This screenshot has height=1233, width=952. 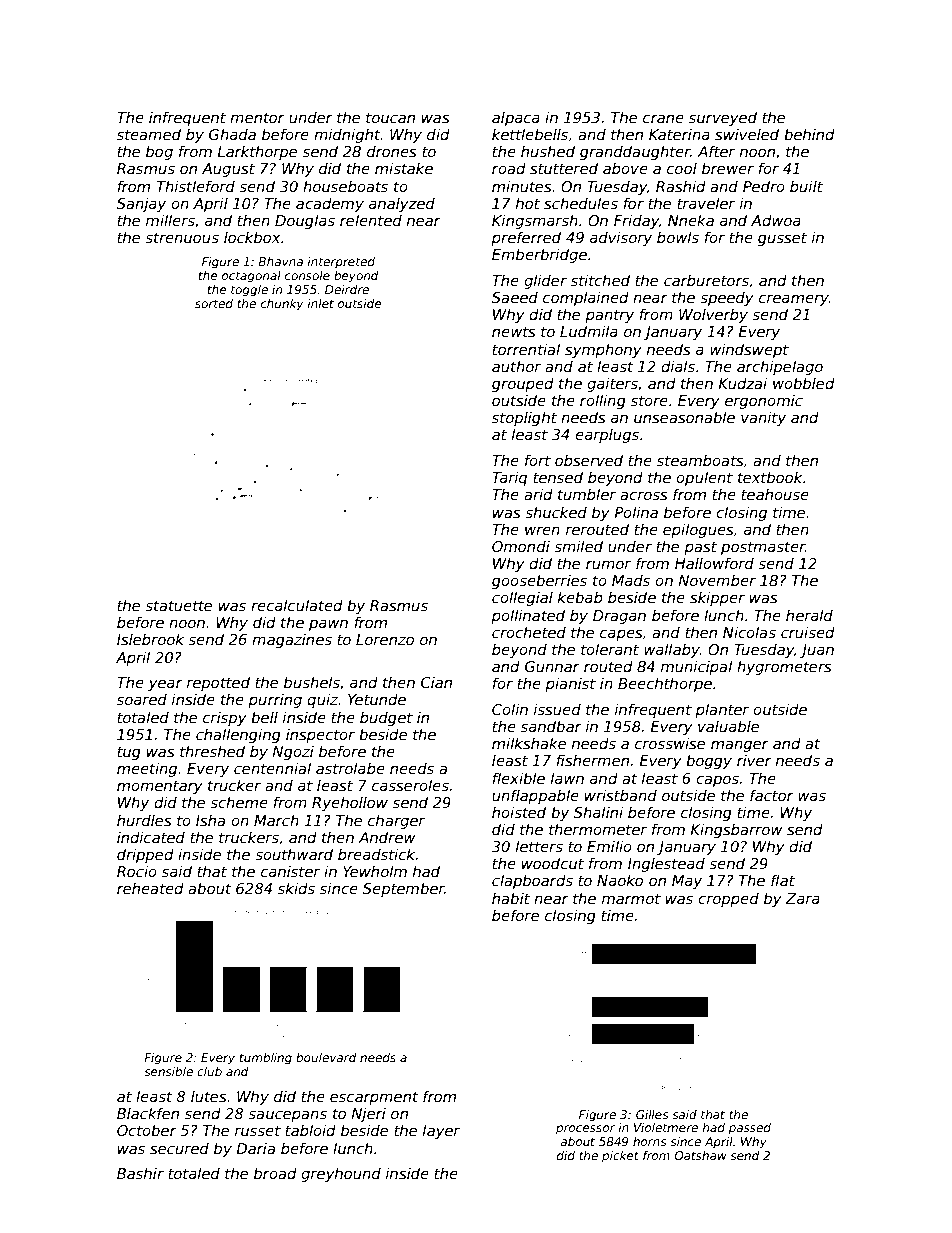 What do you see at coordinates (341, 1174) in the screenshot?
I see `greyhound` at bounding box center [341, 1174].
